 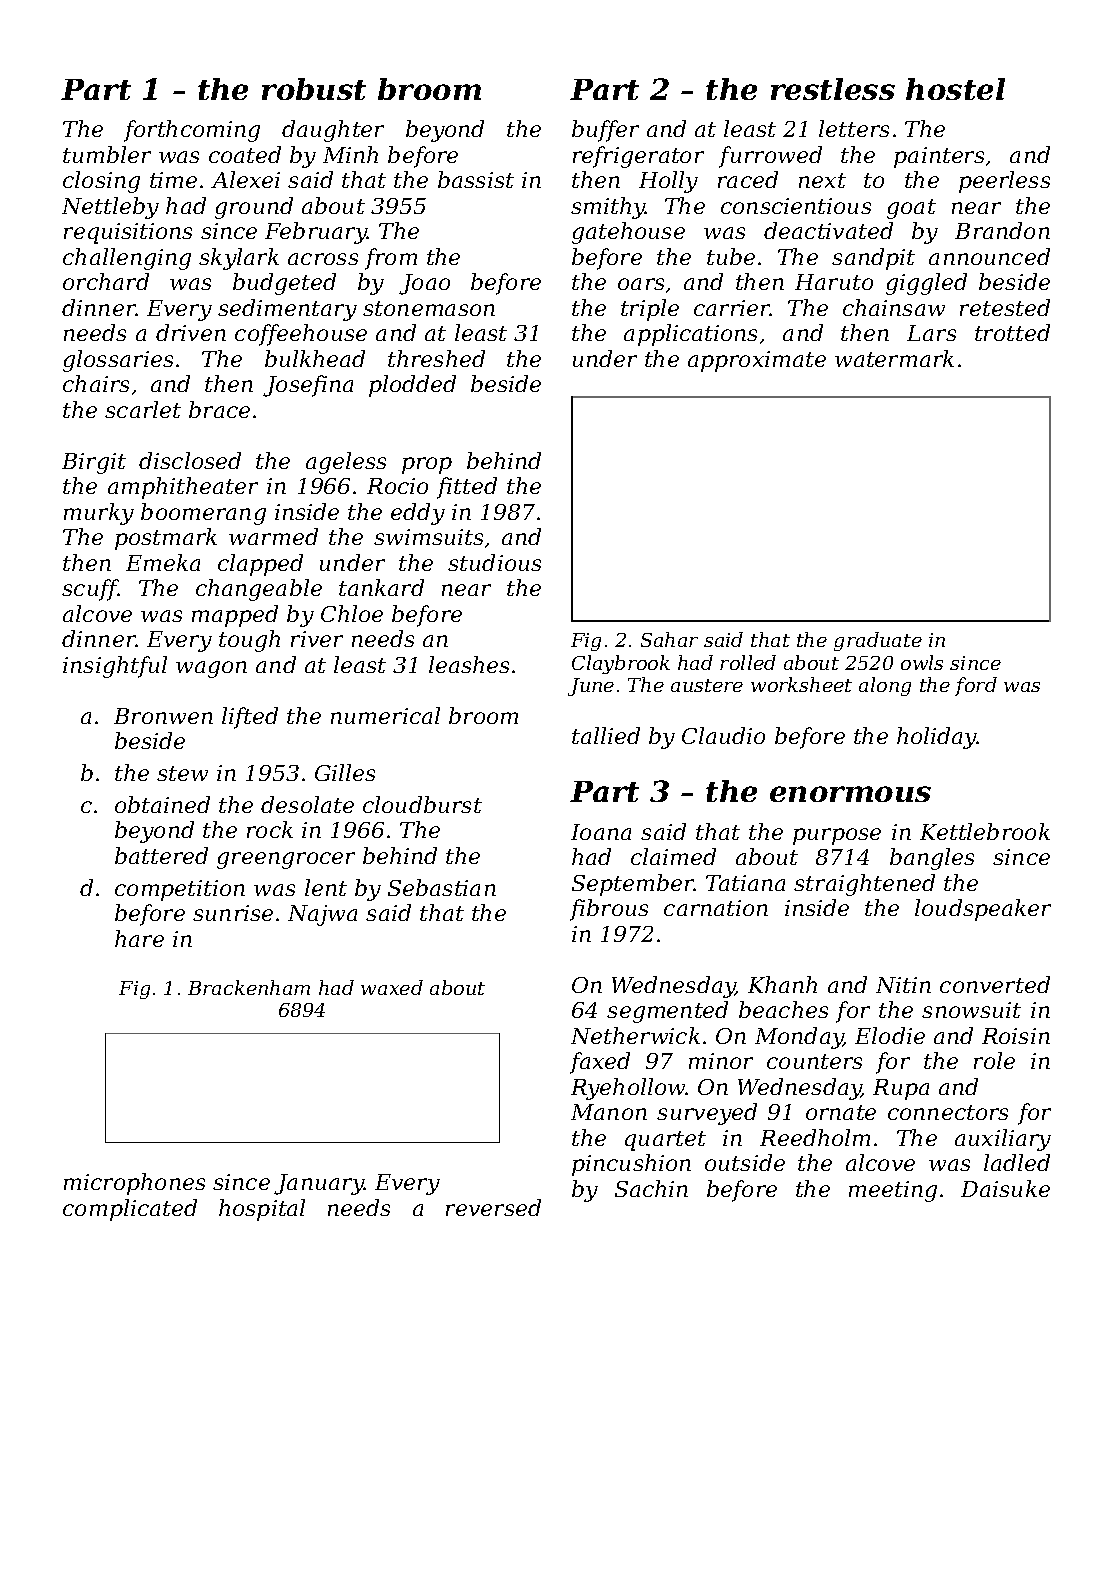 What do you see at coordinates (668, 182) in the page?
I see `Holly` at bounding box center [668, 182].
